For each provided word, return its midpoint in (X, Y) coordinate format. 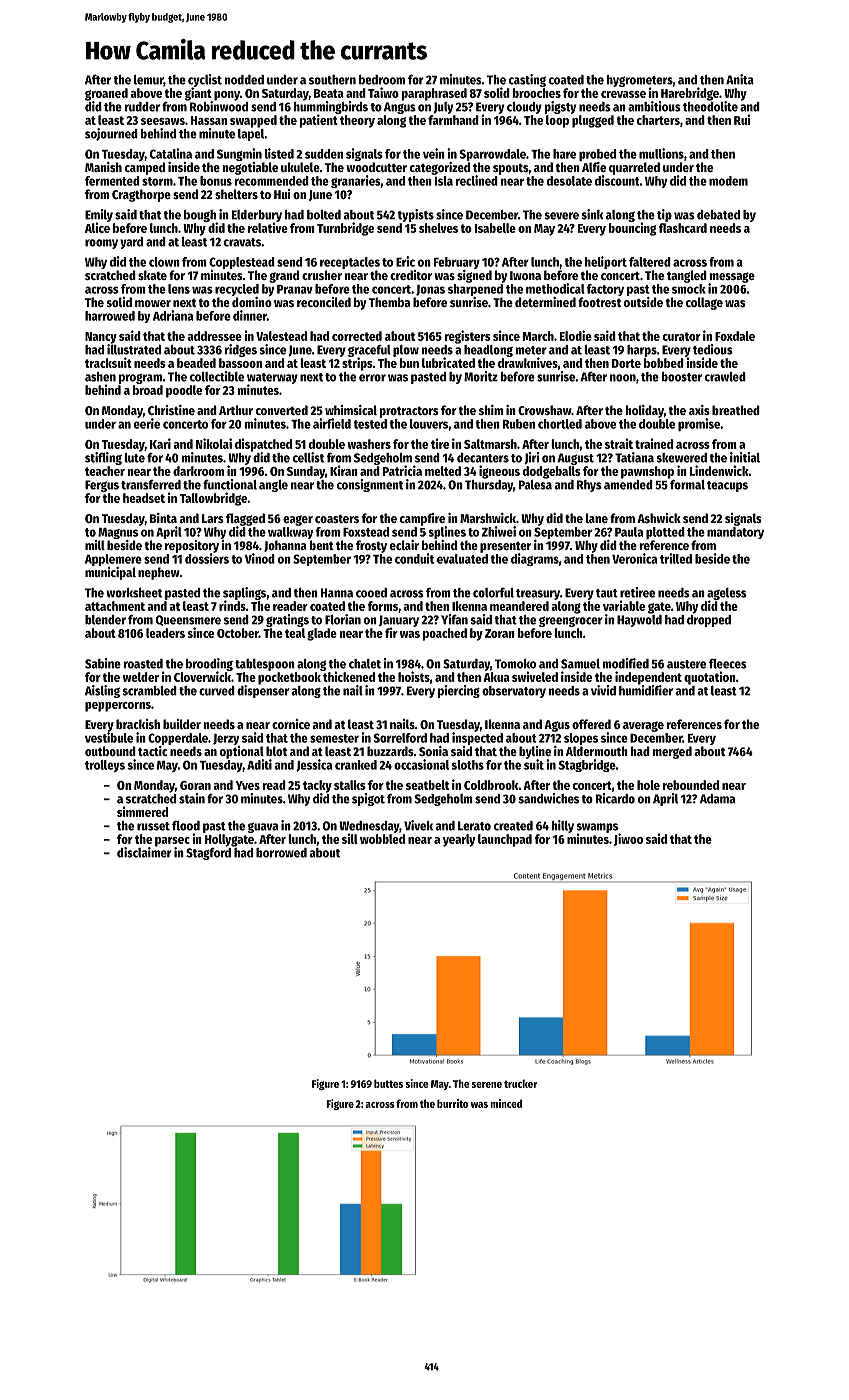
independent (648, 678)
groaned (106, 94)
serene (487, 1085)
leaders (165, 633)
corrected (357, 336)
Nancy (101, 338)
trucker (520, 1083)
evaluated (462, 559)
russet (153, 826)
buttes (388, 1083)
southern (332, 80)
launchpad (505, 840)
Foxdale (735, 336)
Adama (717, 799)
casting (527, 80)
